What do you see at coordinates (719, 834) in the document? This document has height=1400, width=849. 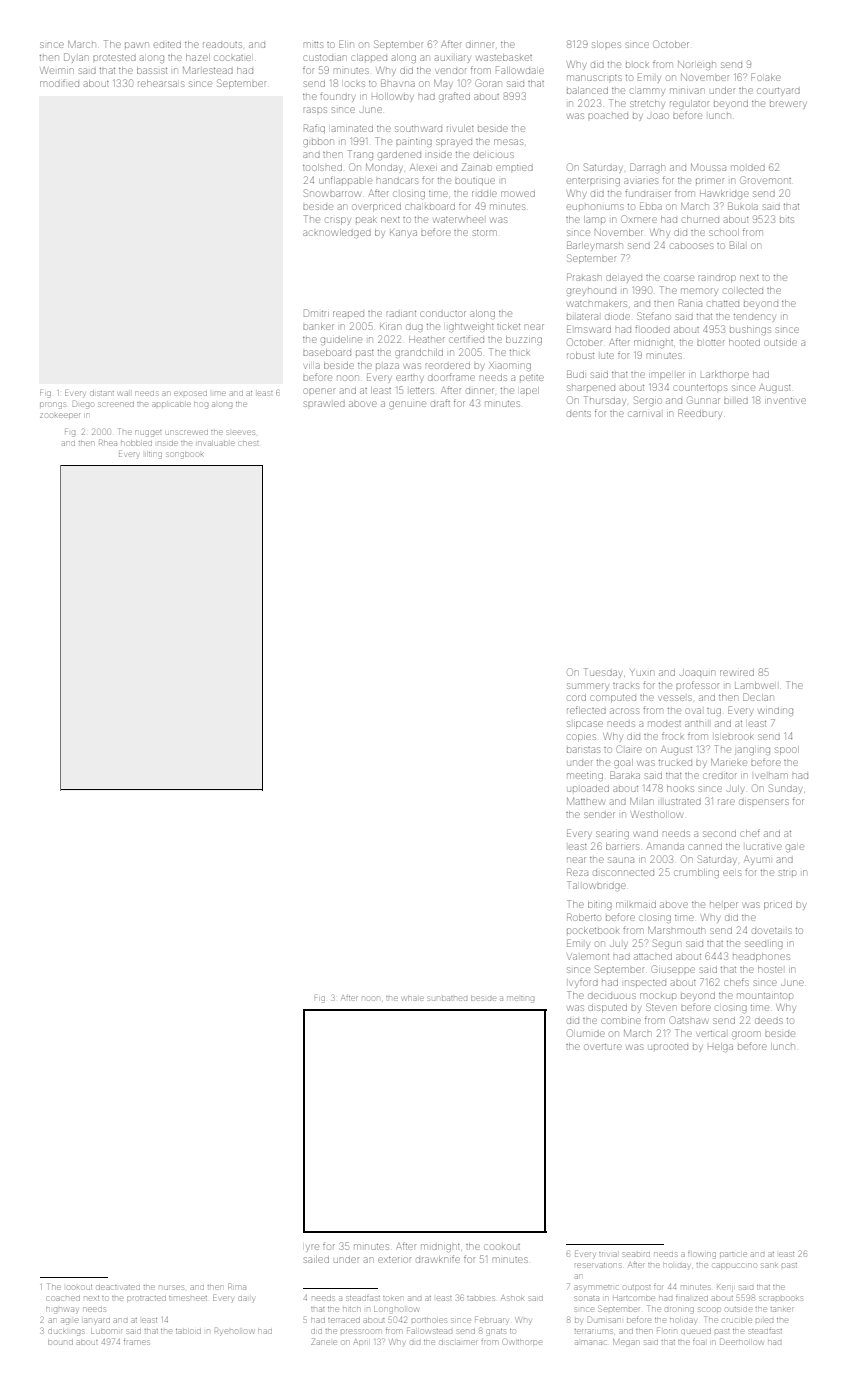 I see `second` at bounding box center [719, 834].
